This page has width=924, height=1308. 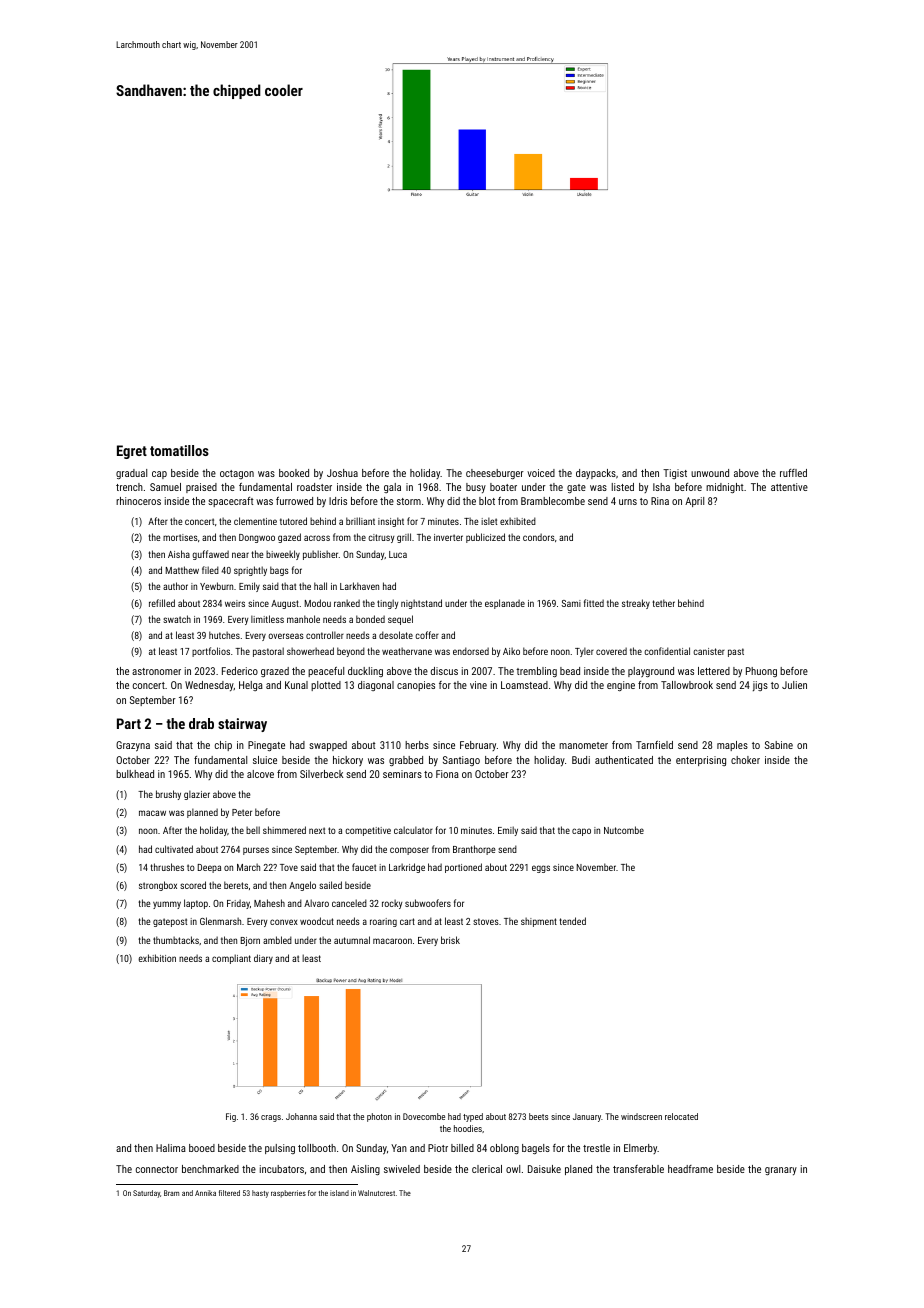 I want to click on granary, so click(x=781, y=1171).
